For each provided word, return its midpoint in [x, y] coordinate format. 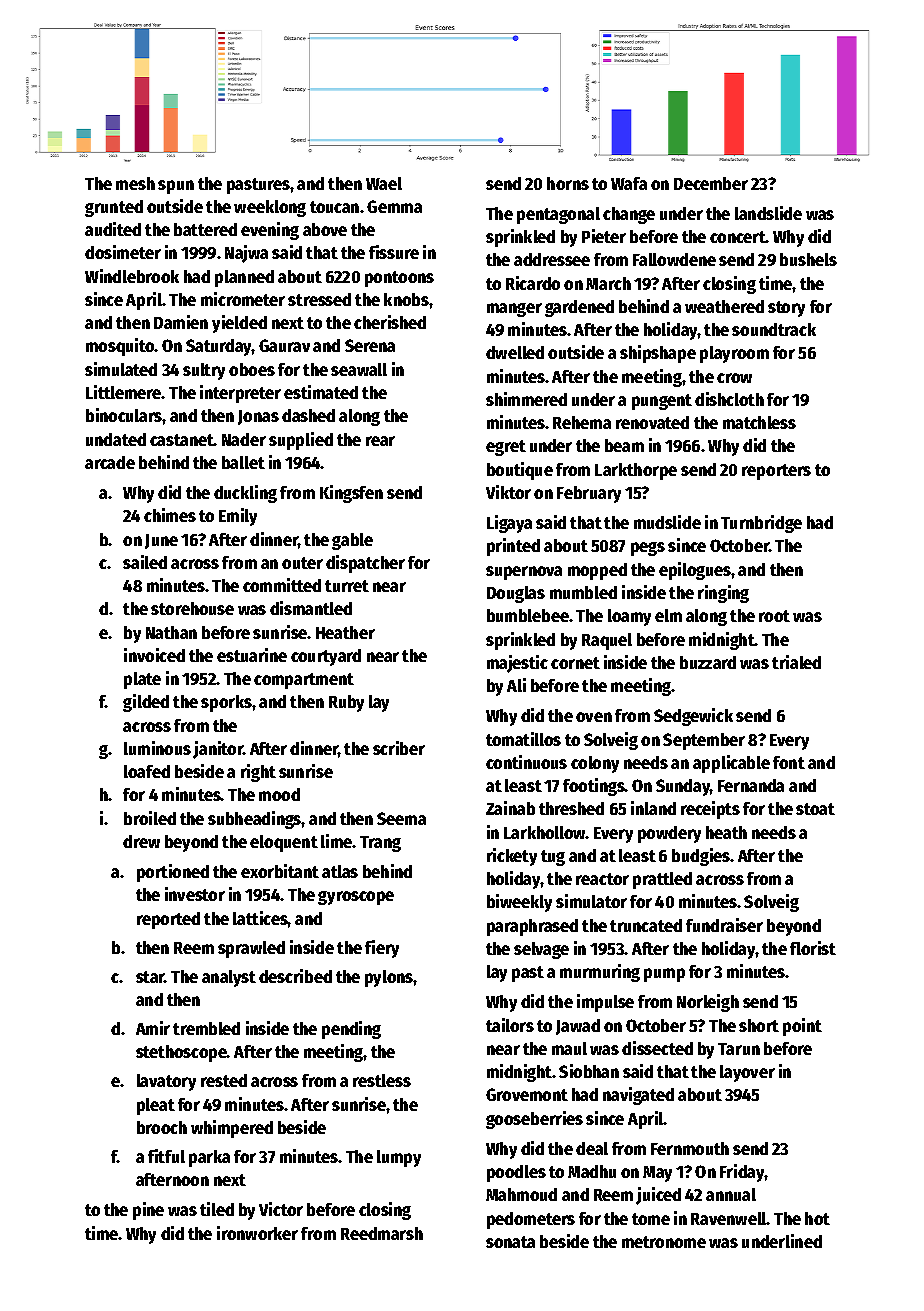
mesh [135, 183]
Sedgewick [693, 717]
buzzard [708, 662]
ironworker [257, 1233]
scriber [399, 748]
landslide [768, 213]
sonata [510, 1242]
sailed [145, 562]
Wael [384, 183]
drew [141, 841]
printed [513, 547]
